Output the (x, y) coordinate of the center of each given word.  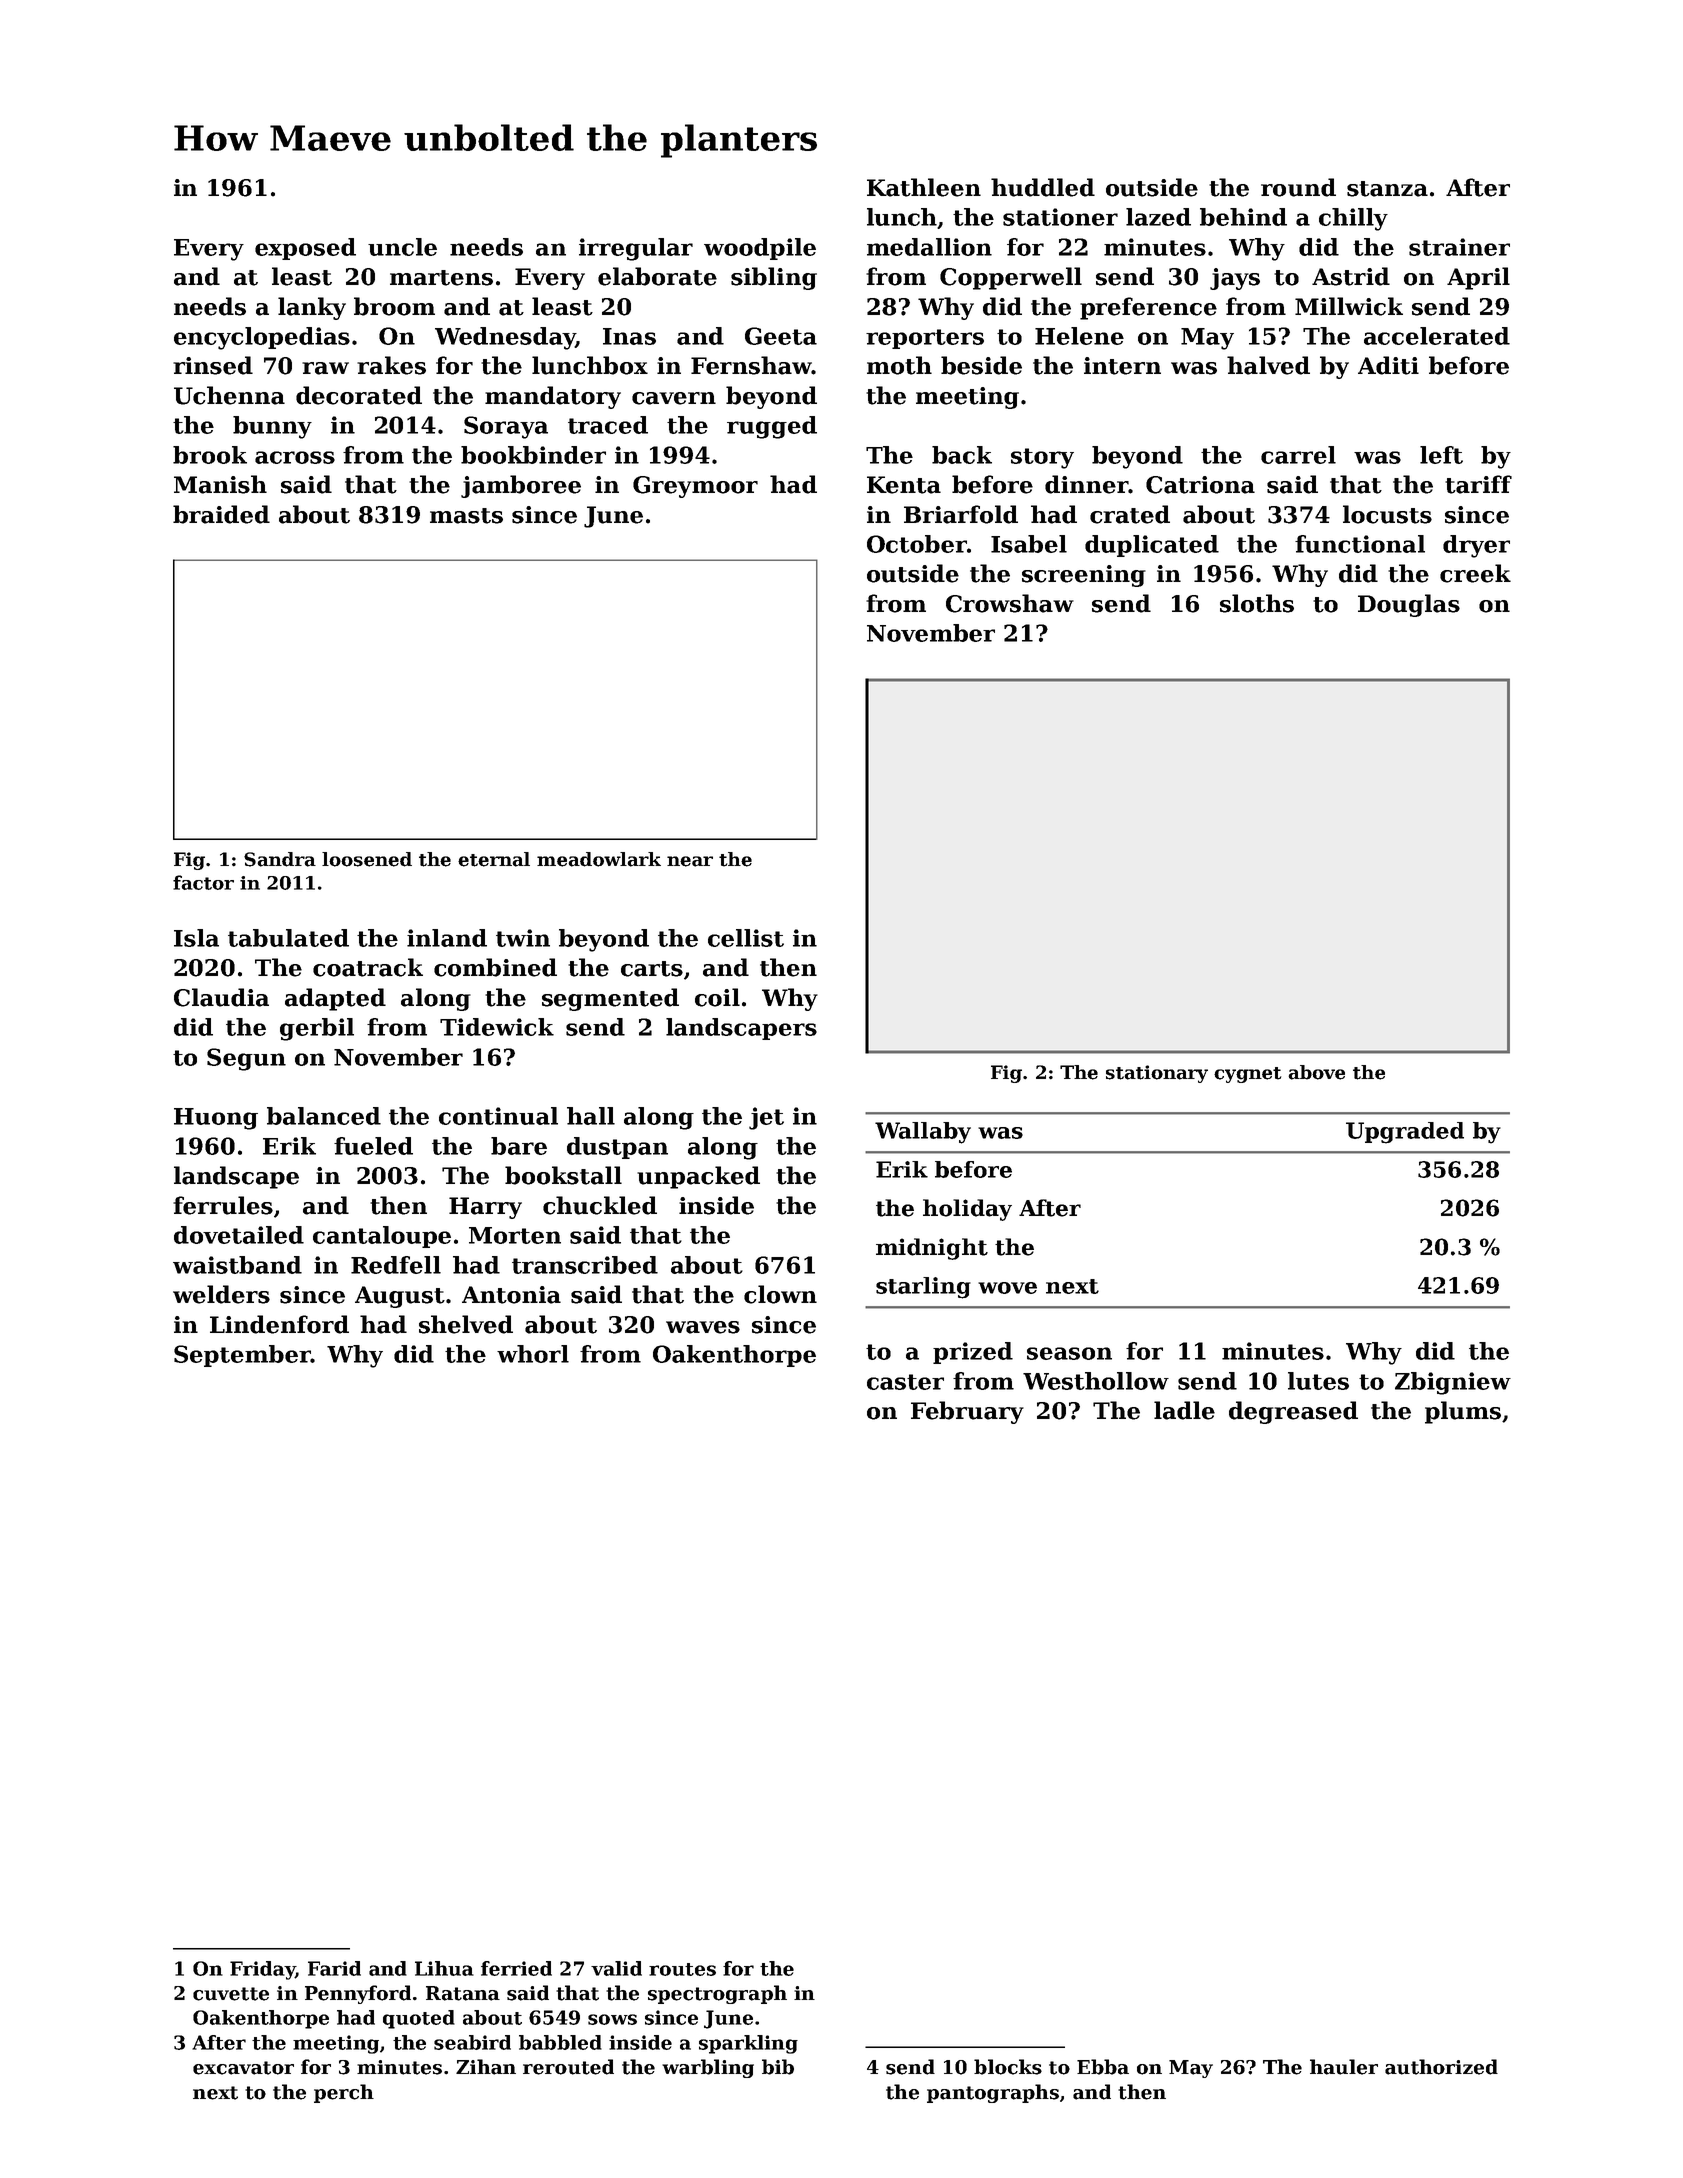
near (690, 861)
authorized (1441, 2067)
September (242, 1356)
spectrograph (717, 1994)
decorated (359, 395)
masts (466, 516)
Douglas (1409, 605)
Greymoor (695, 487)
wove (1007, 1288)
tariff (1478, 484)
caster (905, 1382)
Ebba (1103, 2067)
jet (766, 1118)
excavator (243, 2068)
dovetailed (239, 1235)
